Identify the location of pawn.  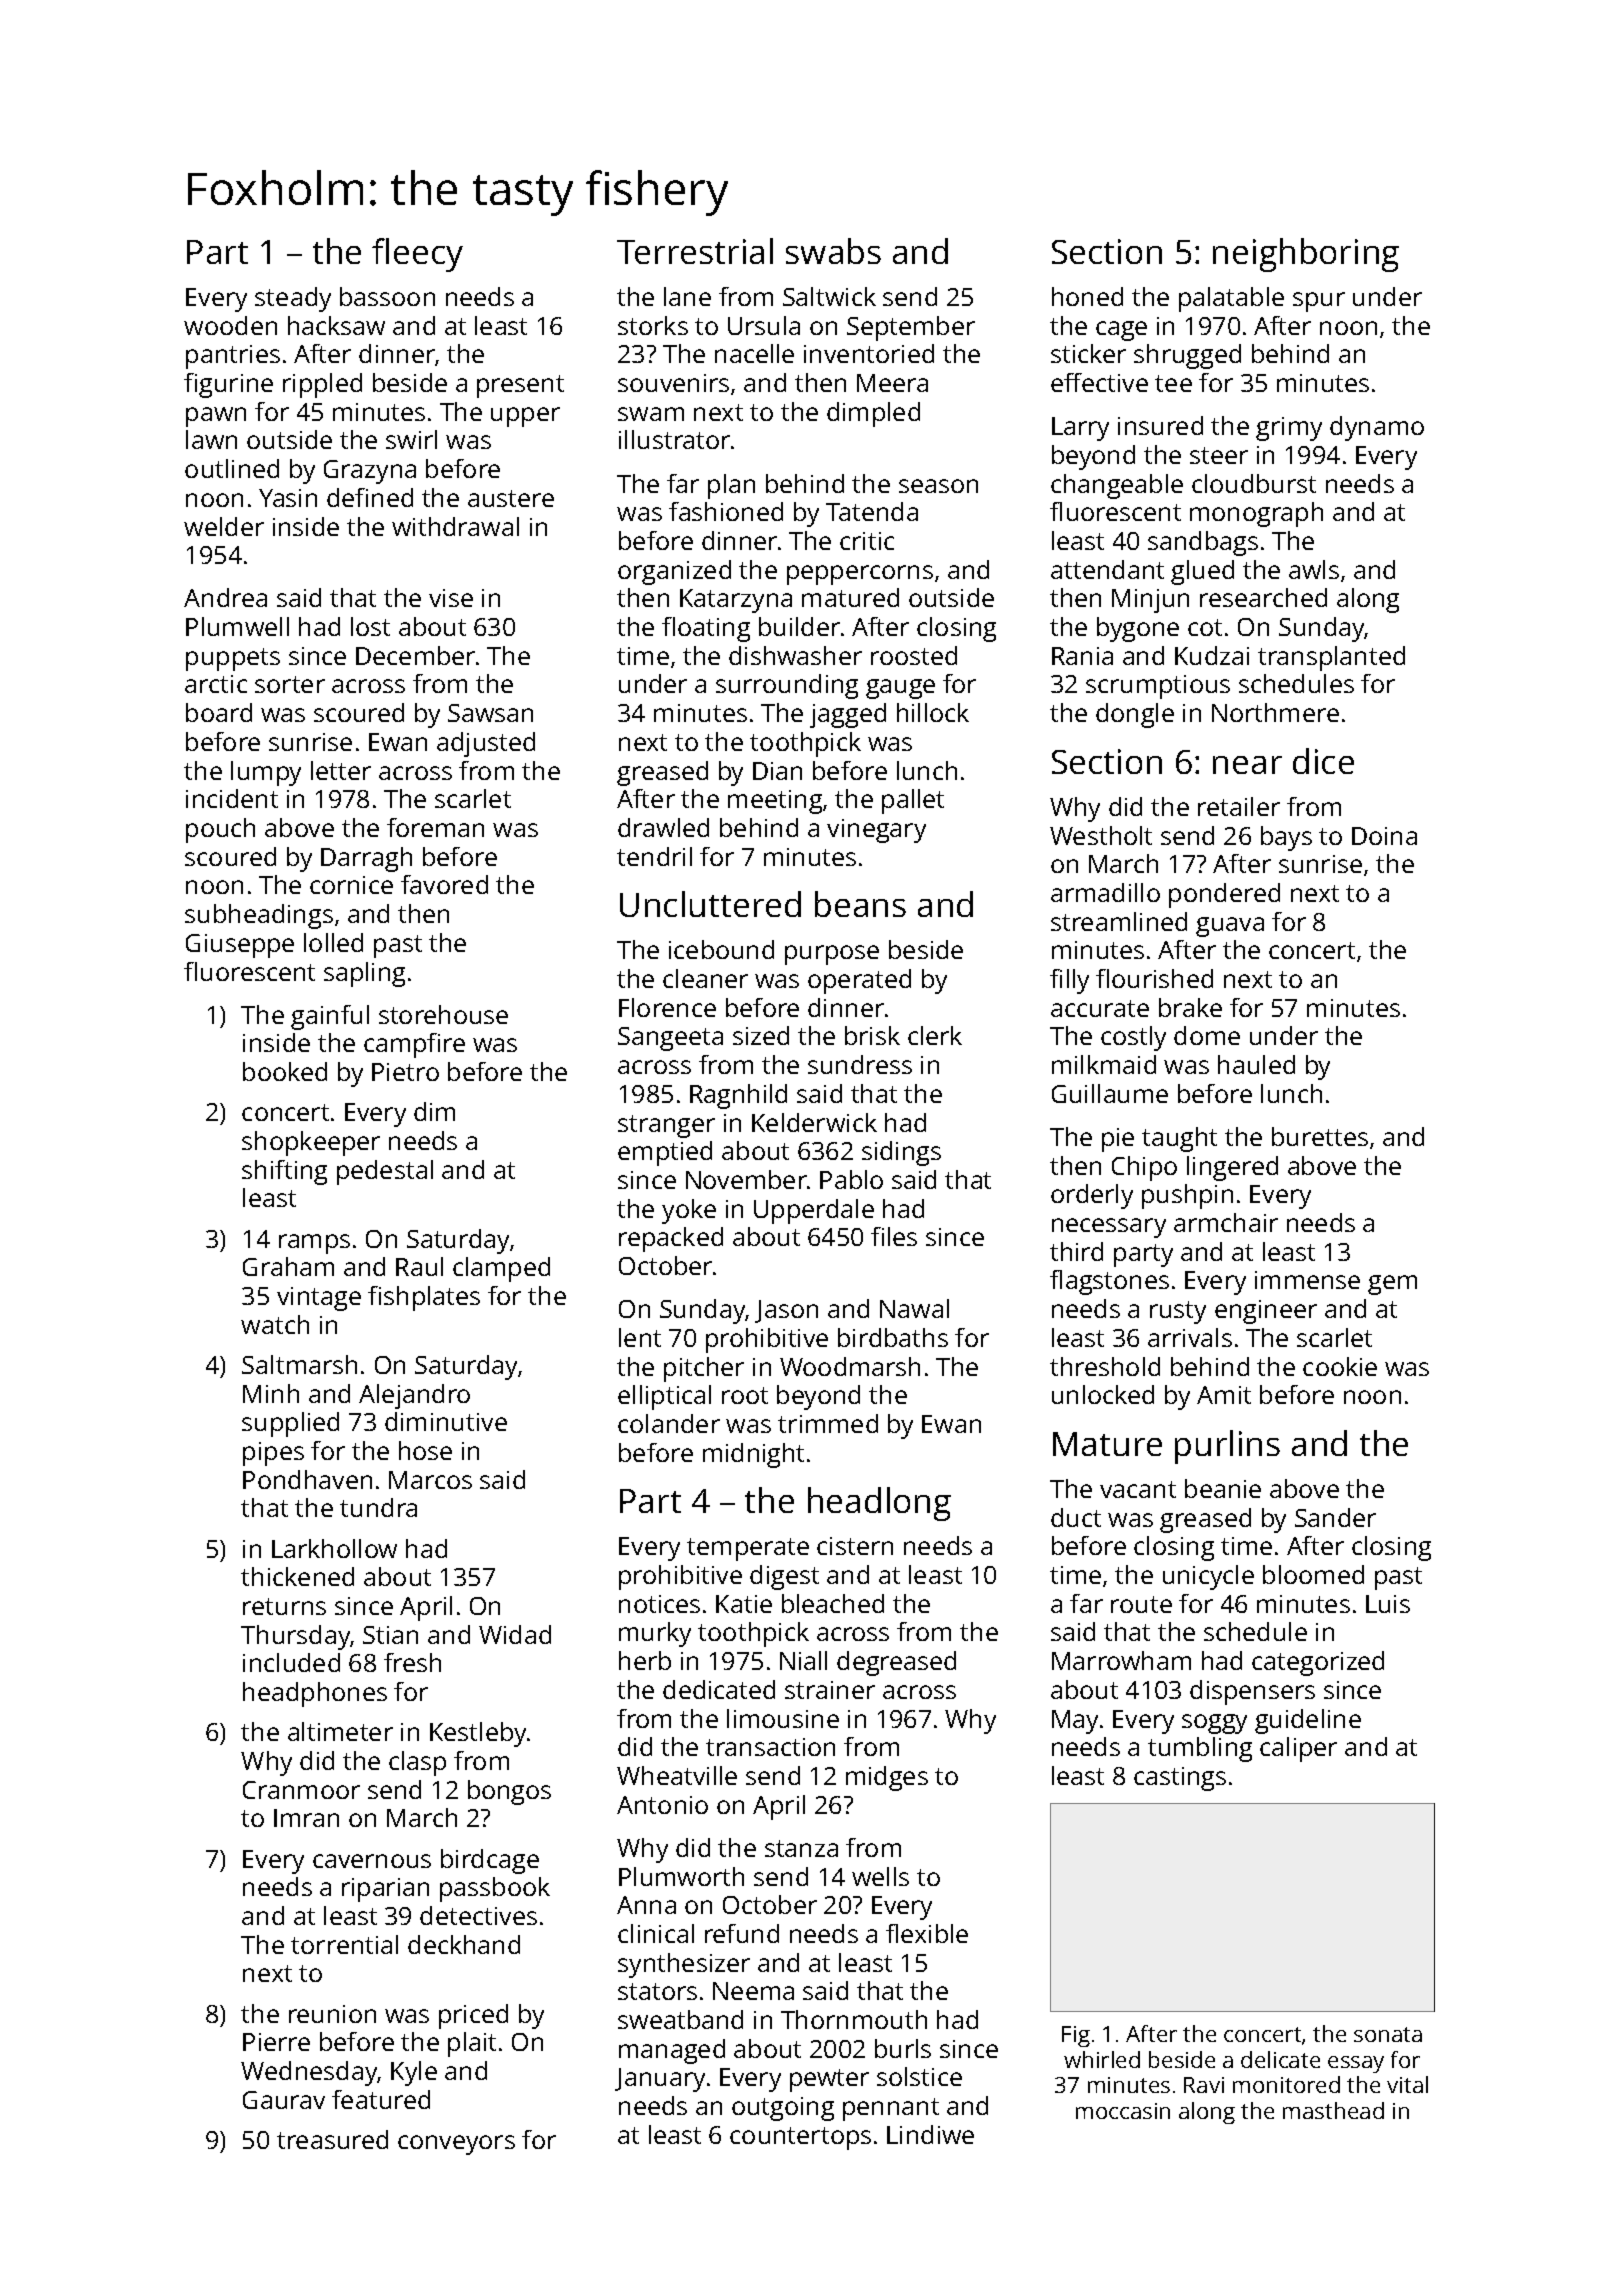
(216, 417).
